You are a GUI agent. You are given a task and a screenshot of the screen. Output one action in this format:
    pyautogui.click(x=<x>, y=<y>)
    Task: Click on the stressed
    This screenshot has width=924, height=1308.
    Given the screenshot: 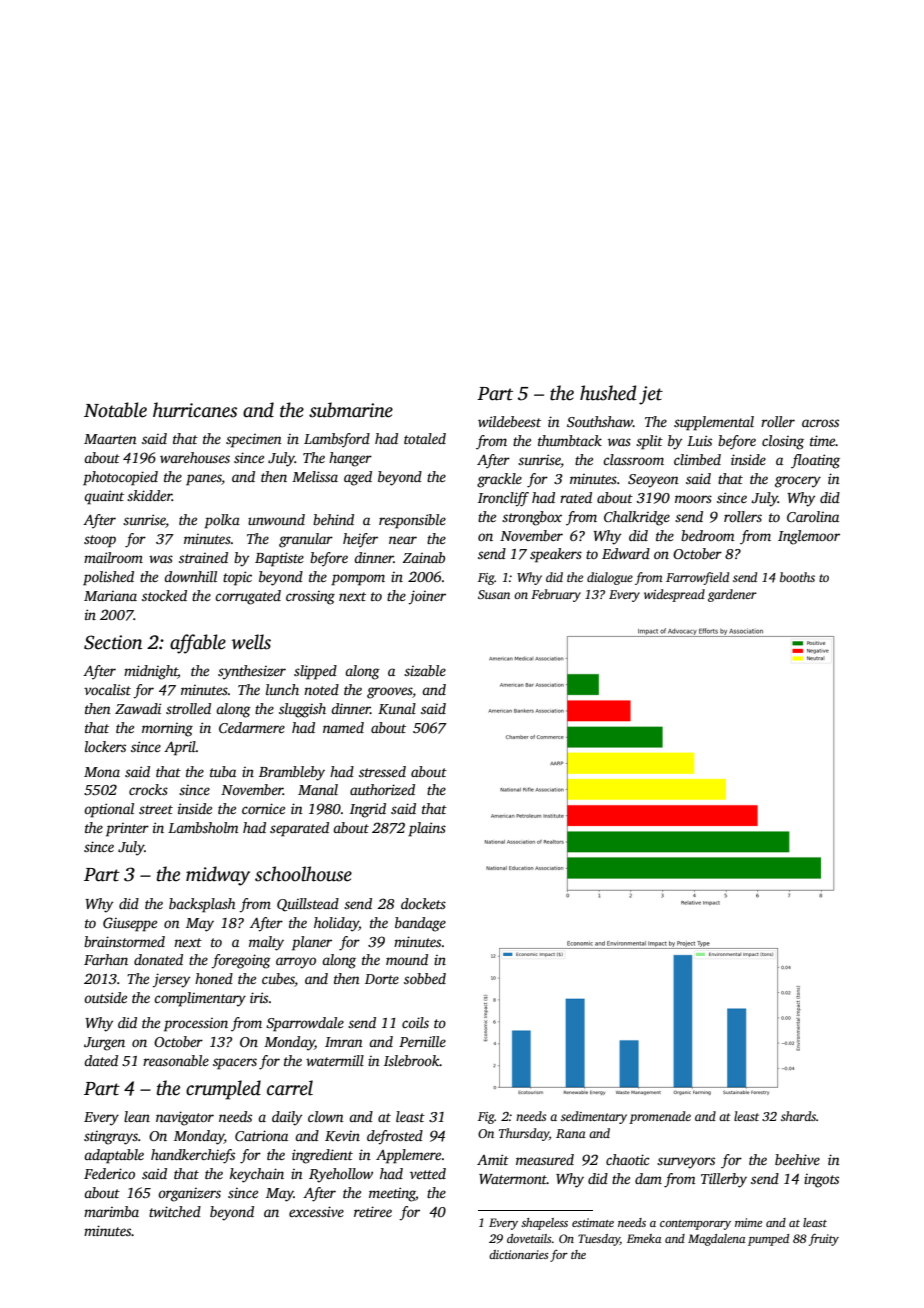 What is the action you would take?
    pyautogui.click(x=382, y=771)
